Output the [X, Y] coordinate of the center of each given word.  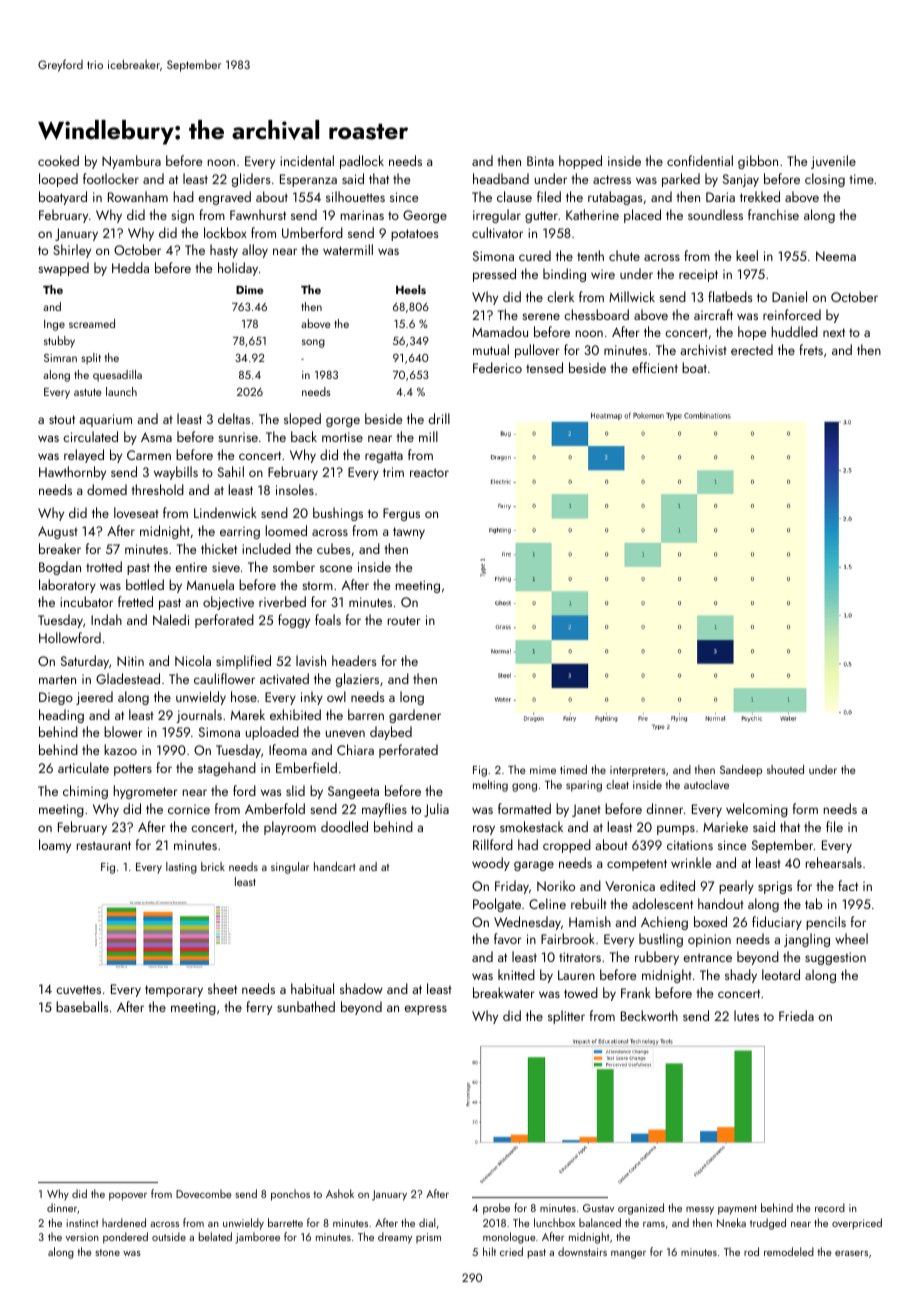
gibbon [758, 162]
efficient [655, 367]
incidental [307, 160]
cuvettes [78, 989]
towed [581, 992]
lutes [746, 1015]
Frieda [796, 1015]
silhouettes [355, 196]
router [404, 620]
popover [128, 1197]
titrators [580, 957]
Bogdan [60, 568]
